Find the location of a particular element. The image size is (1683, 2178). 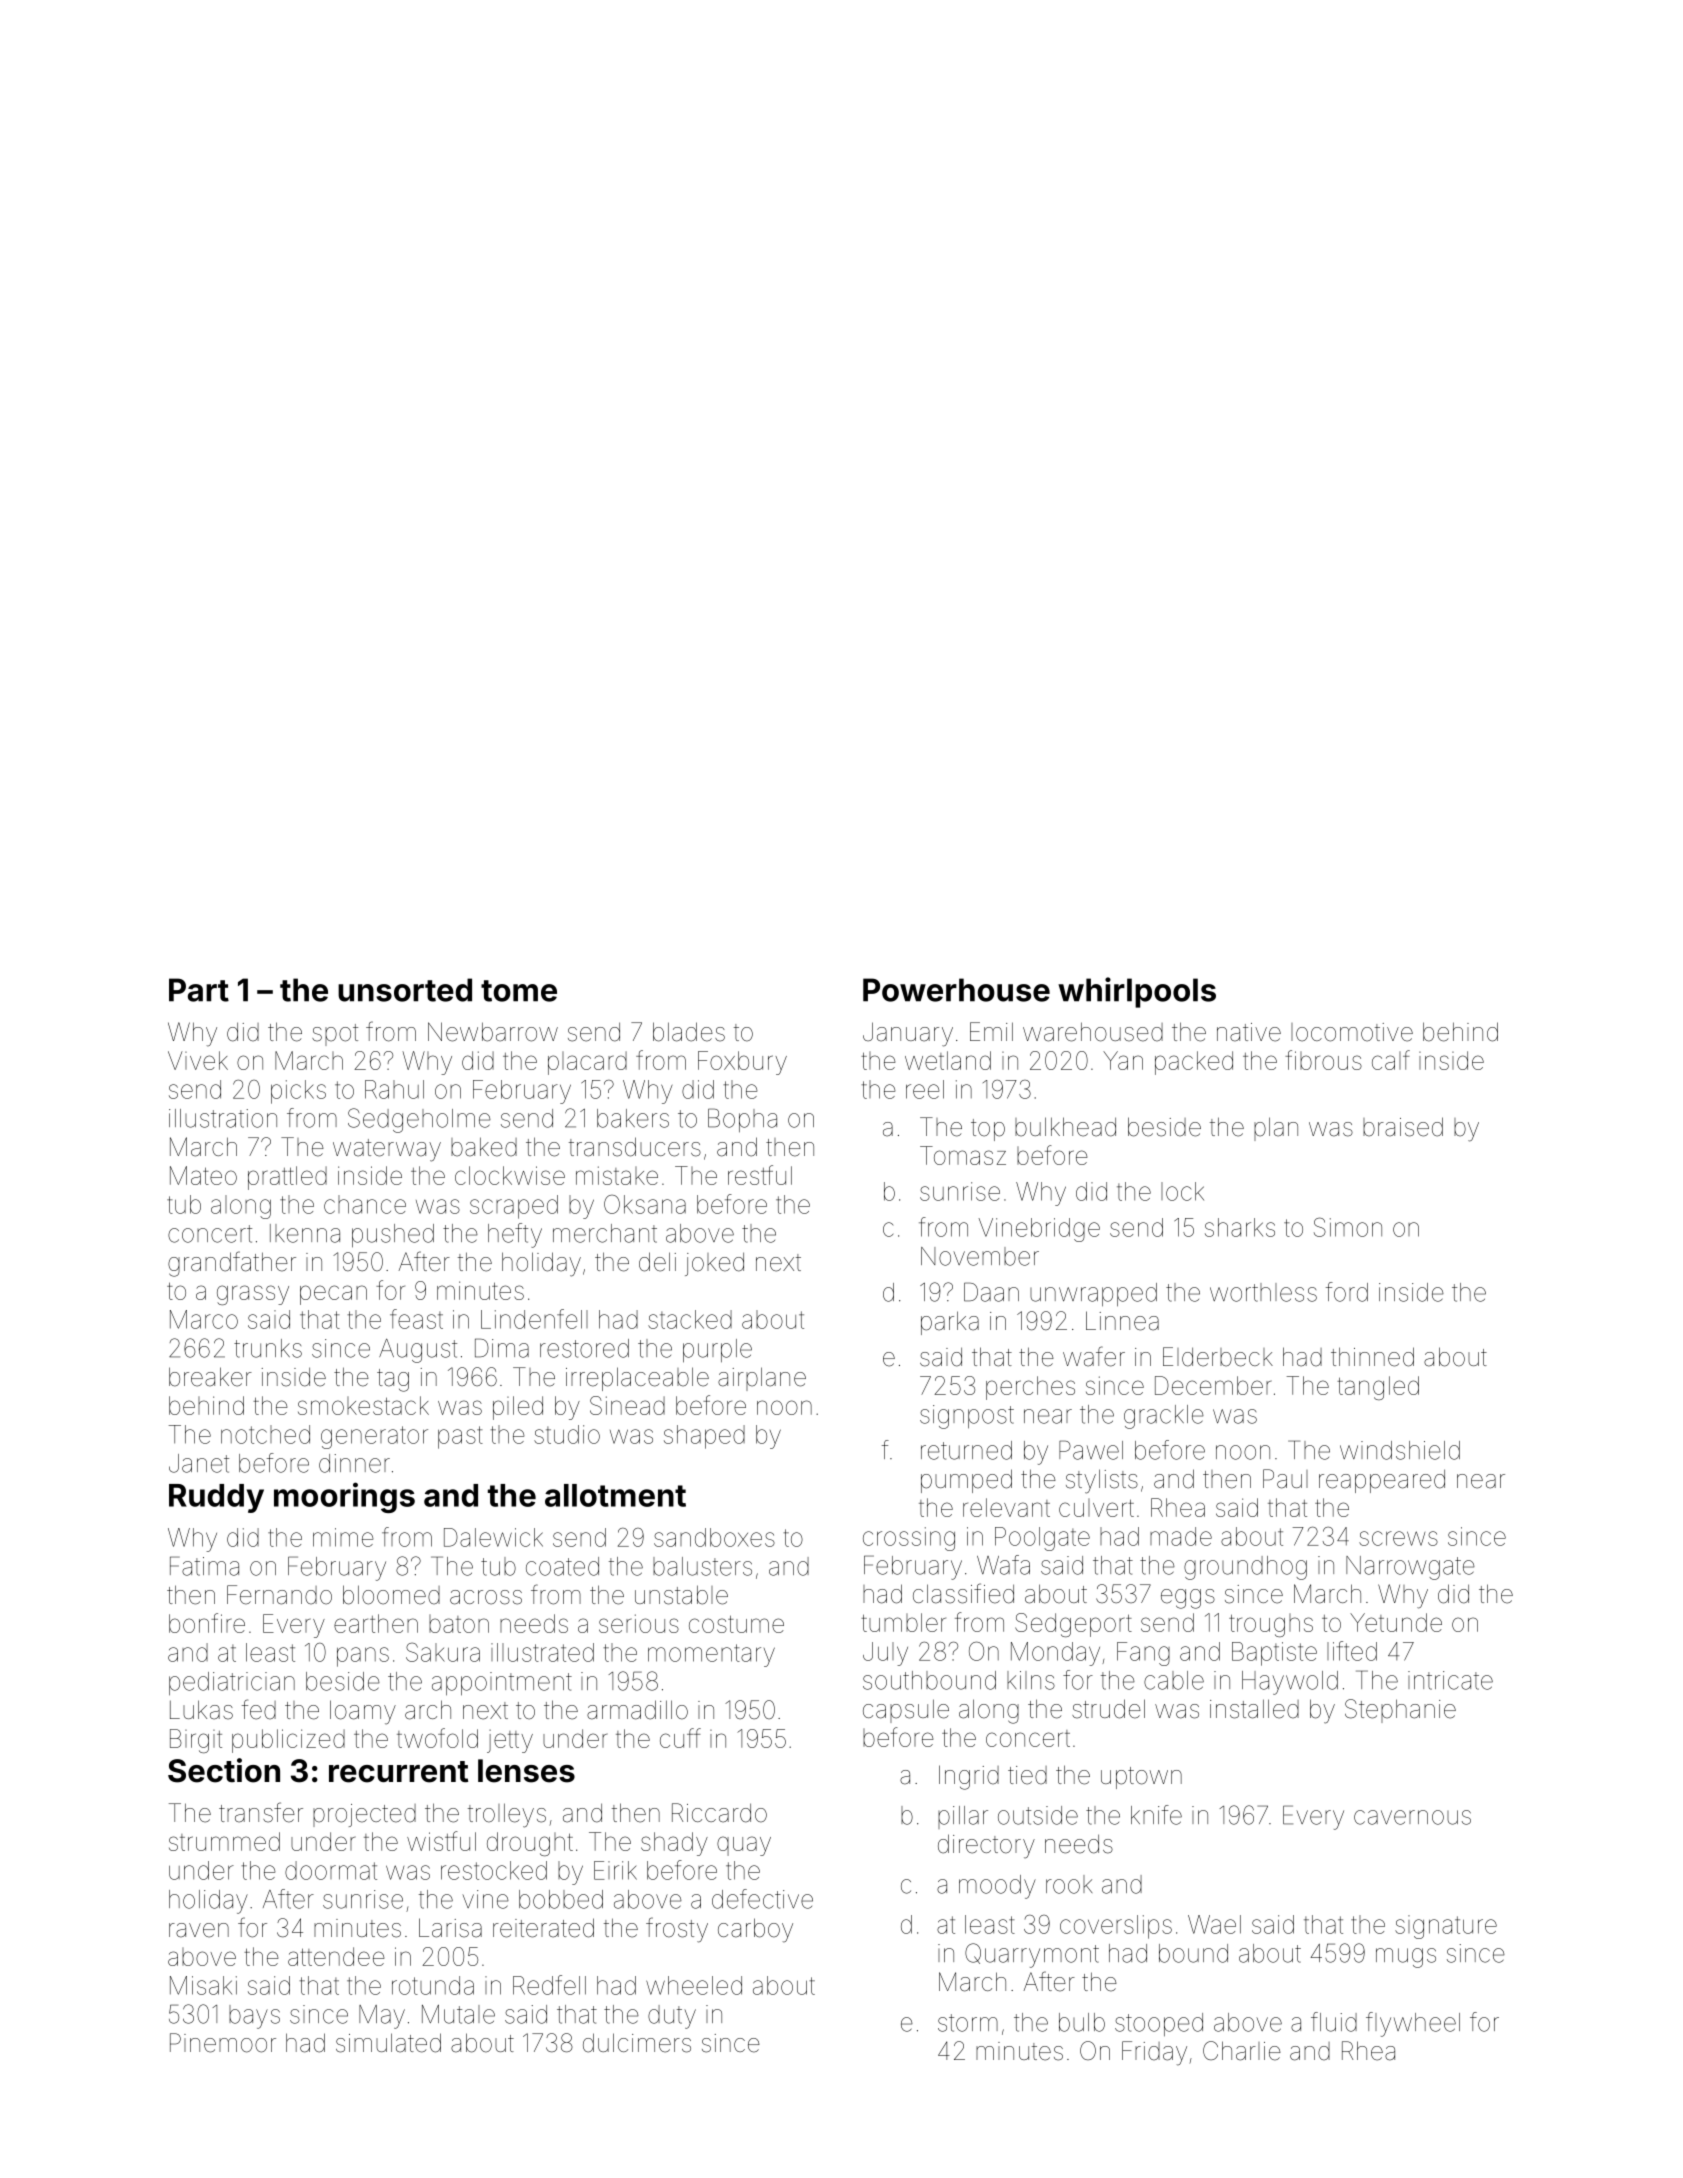

whirlpools is located at coordinates (1137, 992).
